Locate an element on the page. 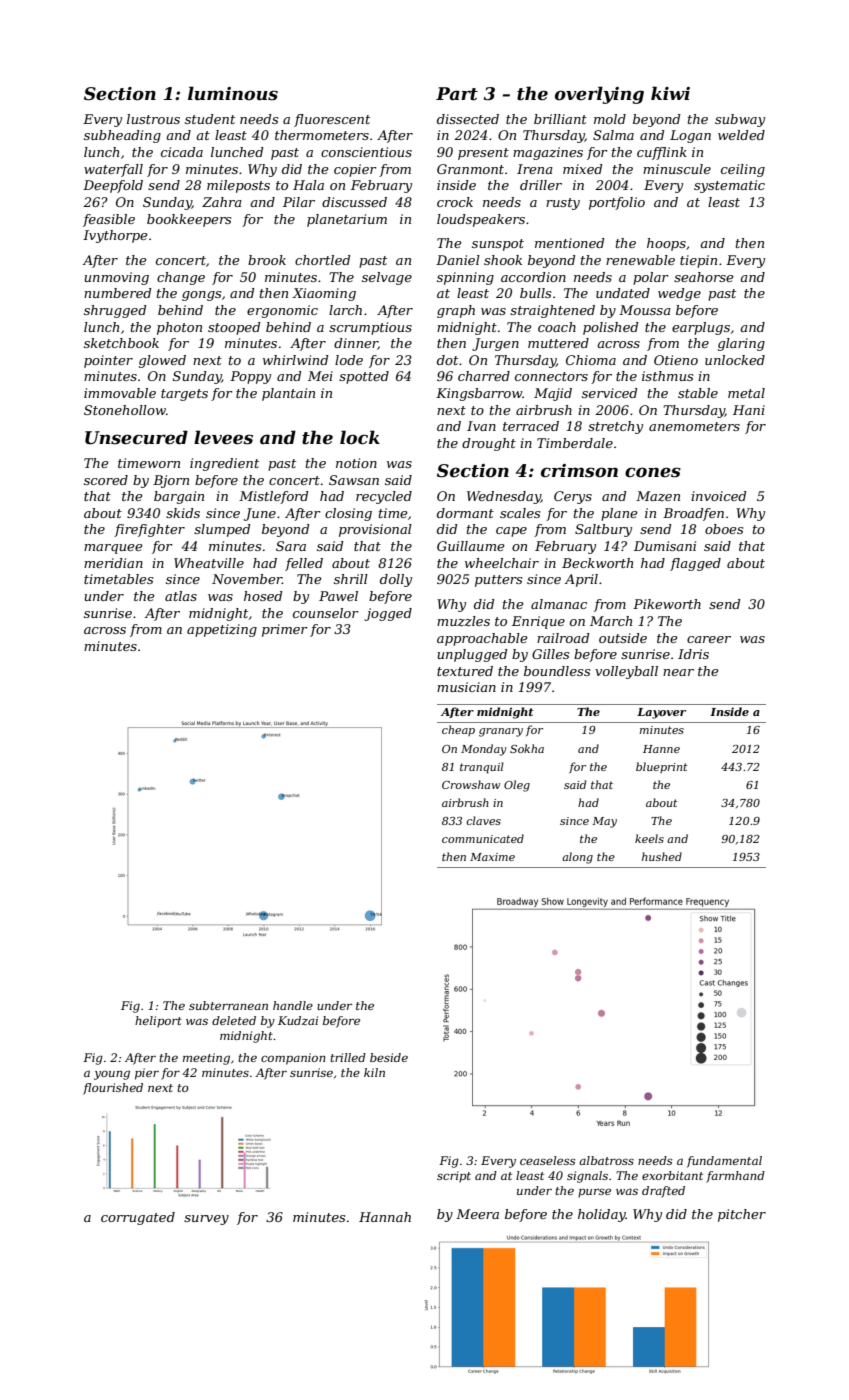 The height and width of the document is (1400, 849). survey is located at coordinates (206, 1220).
